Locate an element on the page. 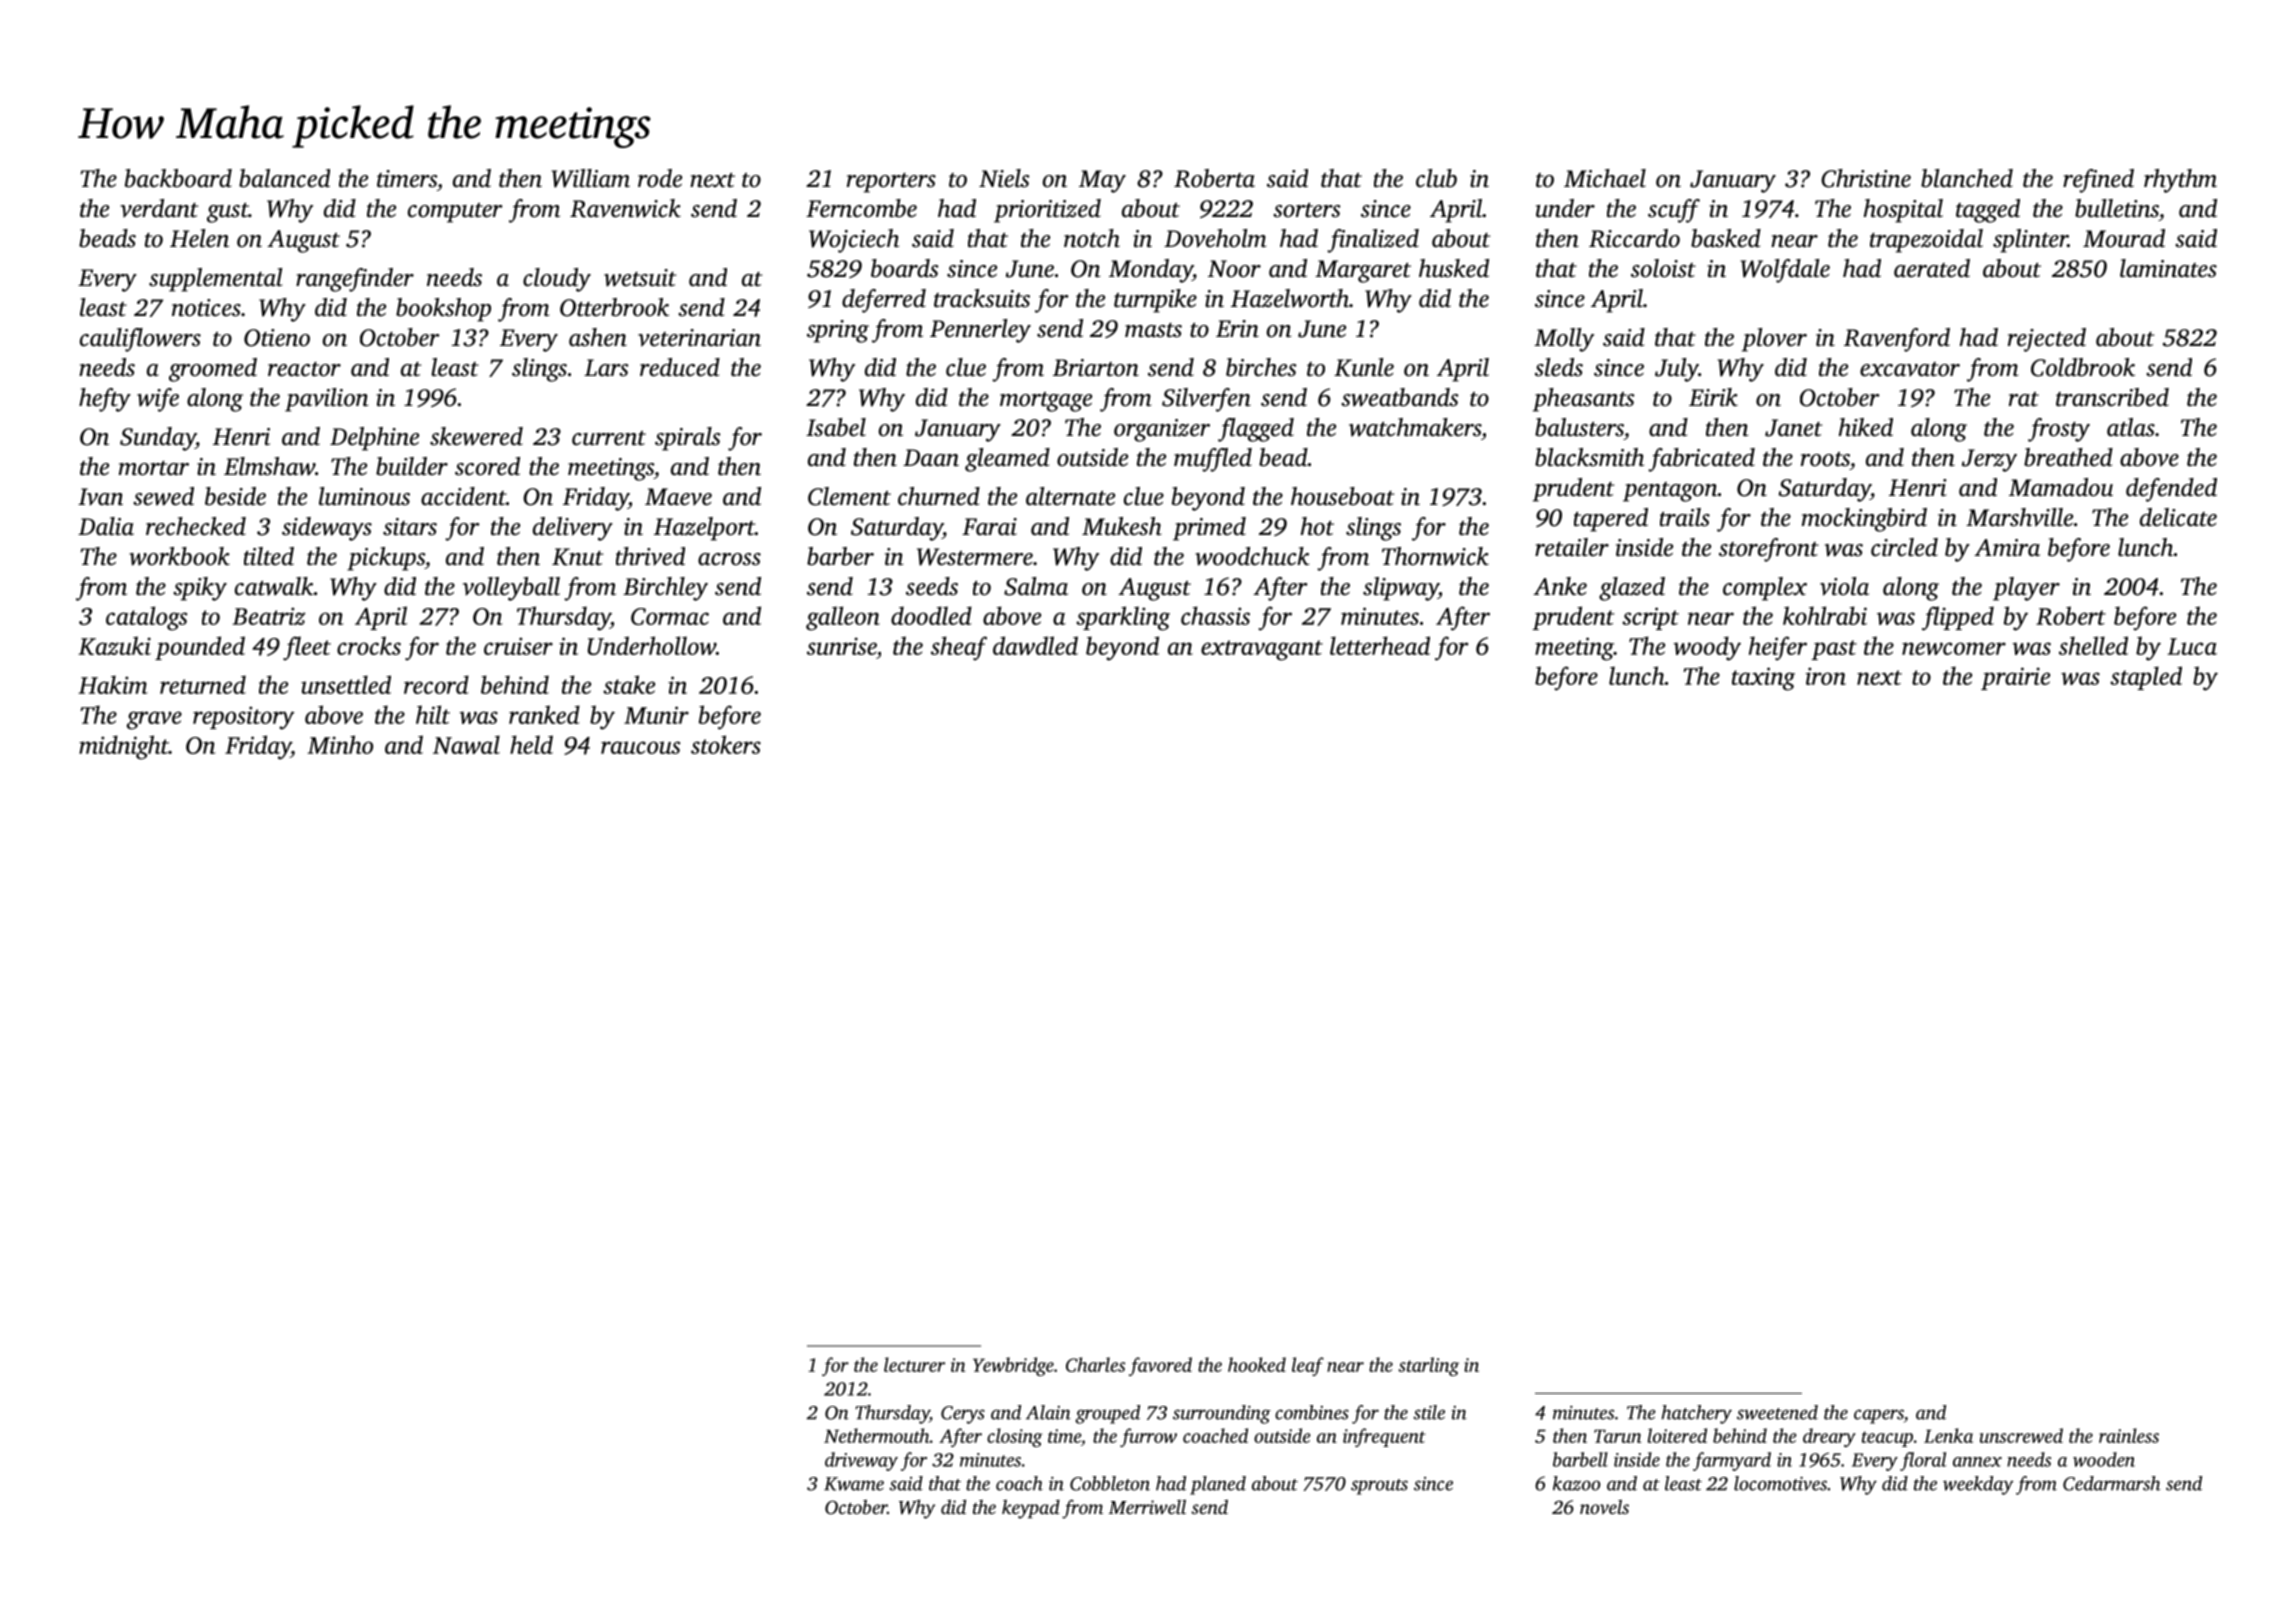  mortgage is located at coordinates (1046, 402).
